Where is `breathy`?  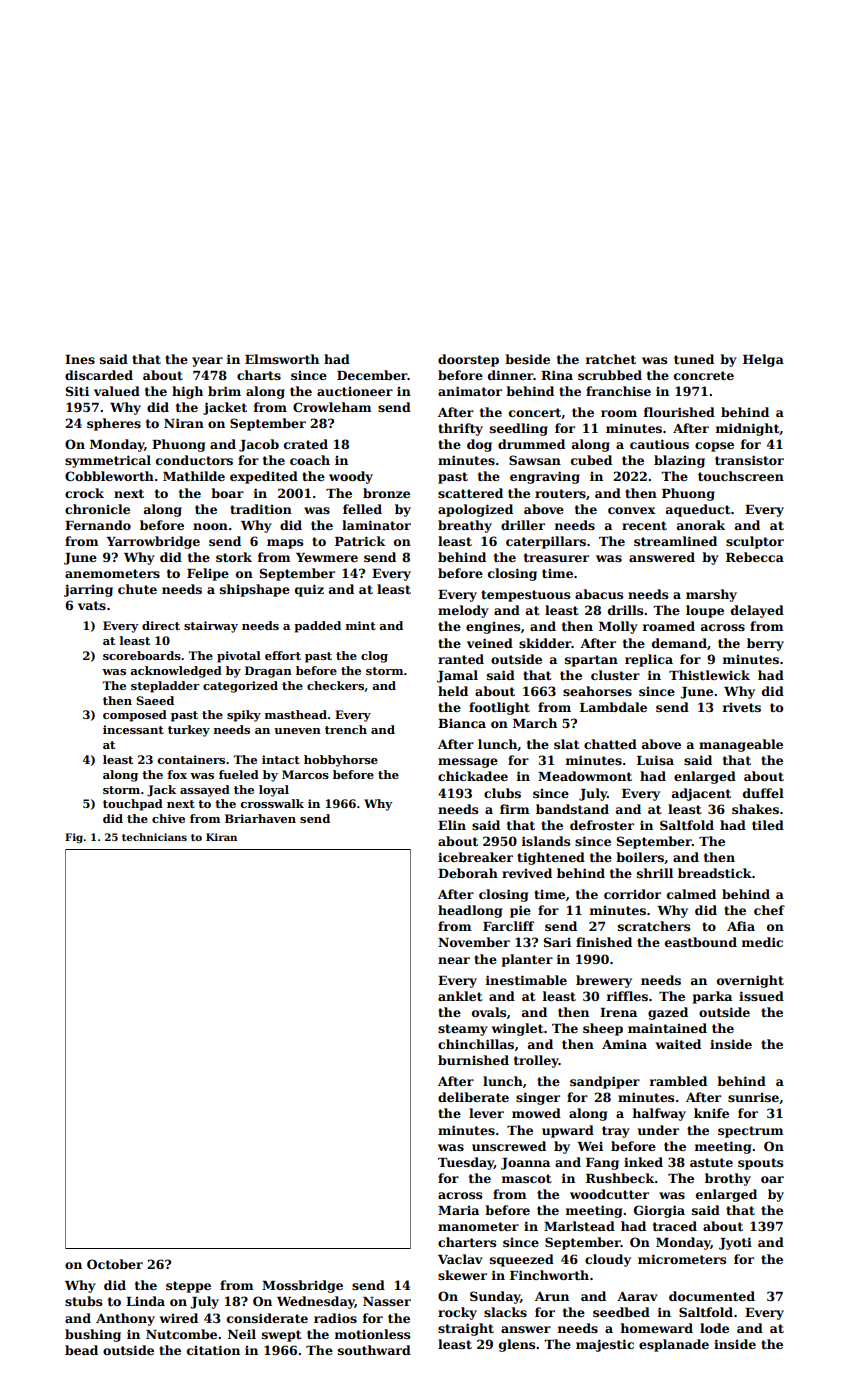
breathy is located at coordinates (465, 526).
